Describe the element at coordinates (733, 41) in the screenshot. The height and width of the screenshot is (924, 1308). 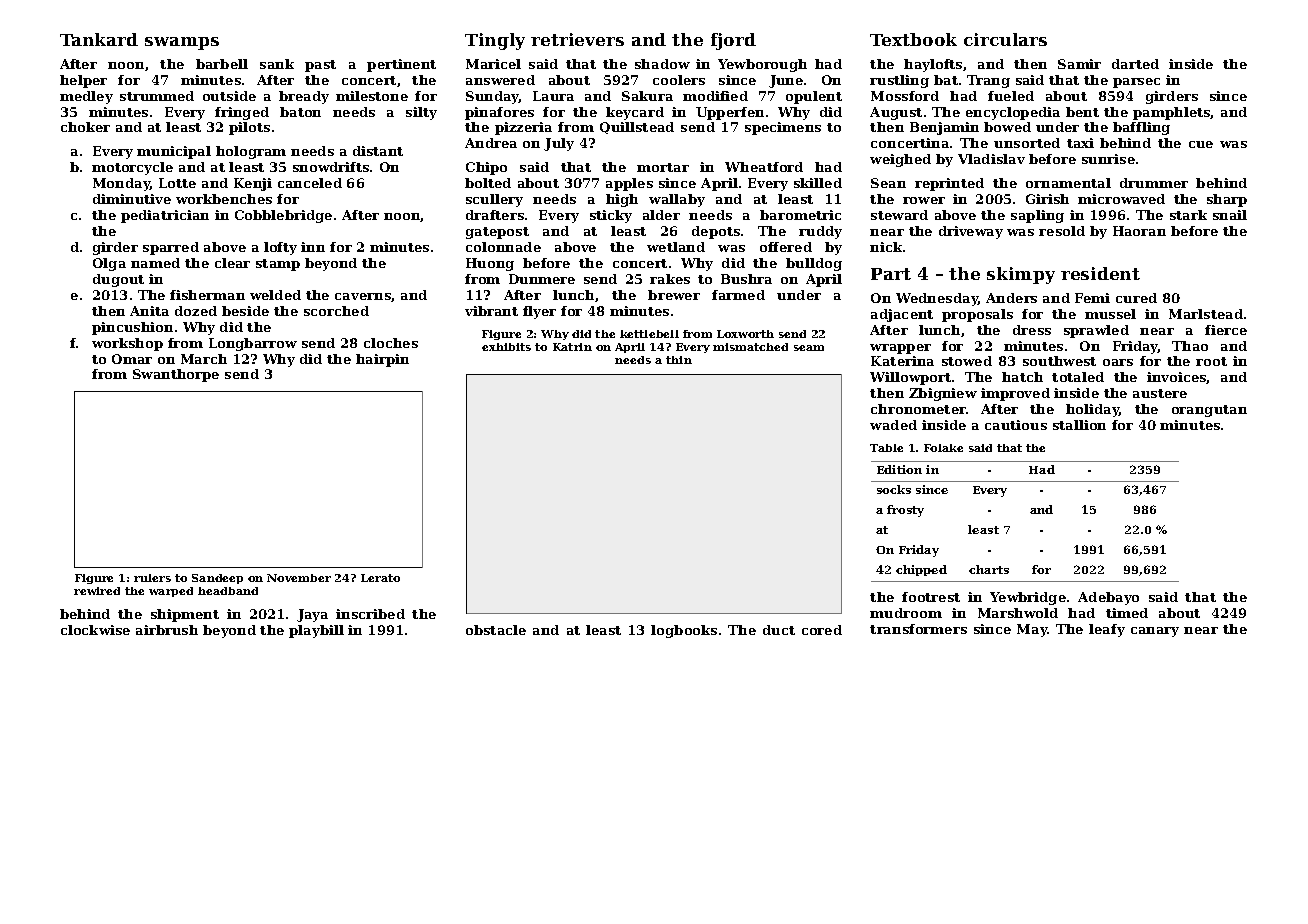
I see `fjord` at that location.
